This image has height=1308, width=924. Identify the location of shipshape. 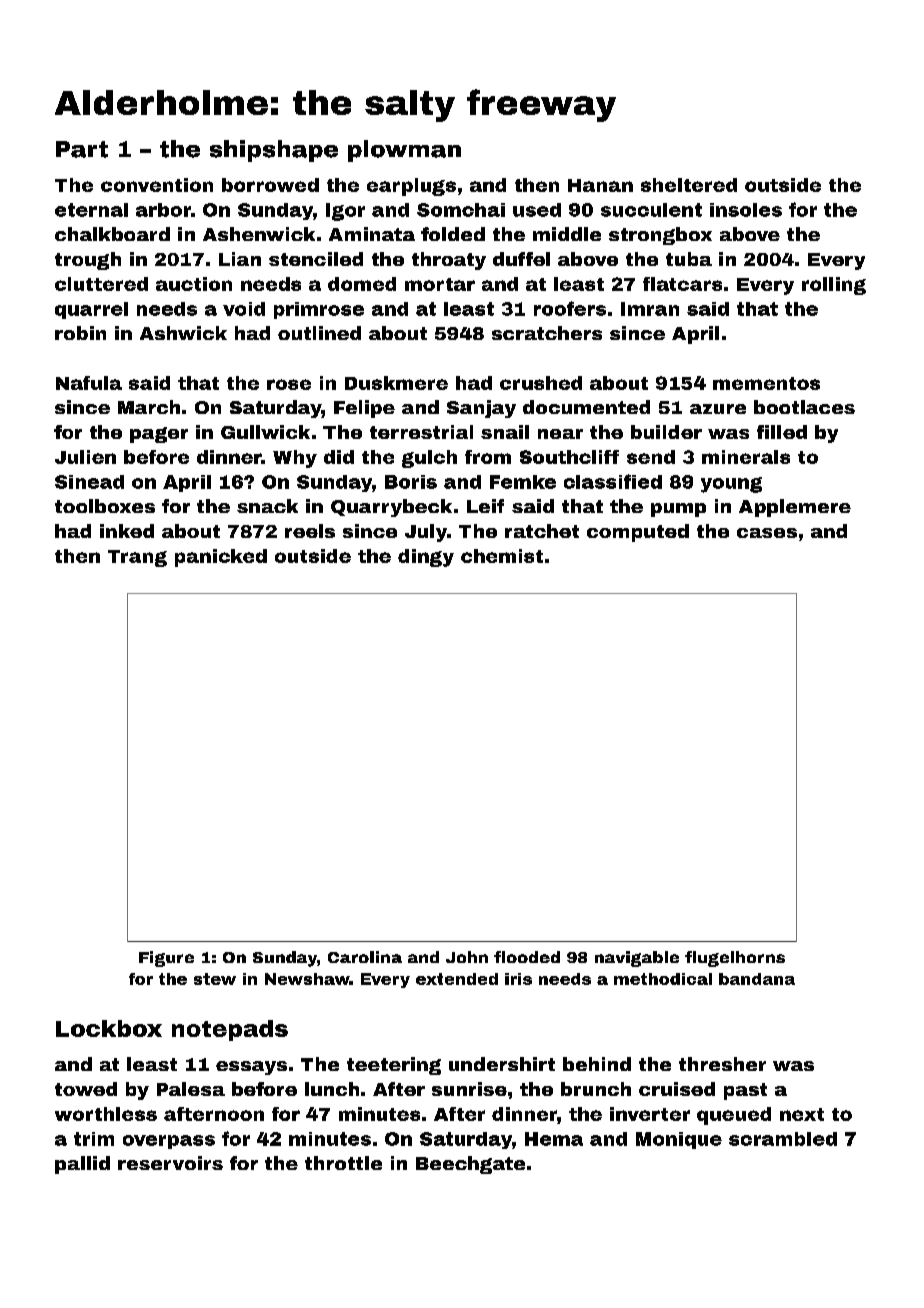
(274, 151).
